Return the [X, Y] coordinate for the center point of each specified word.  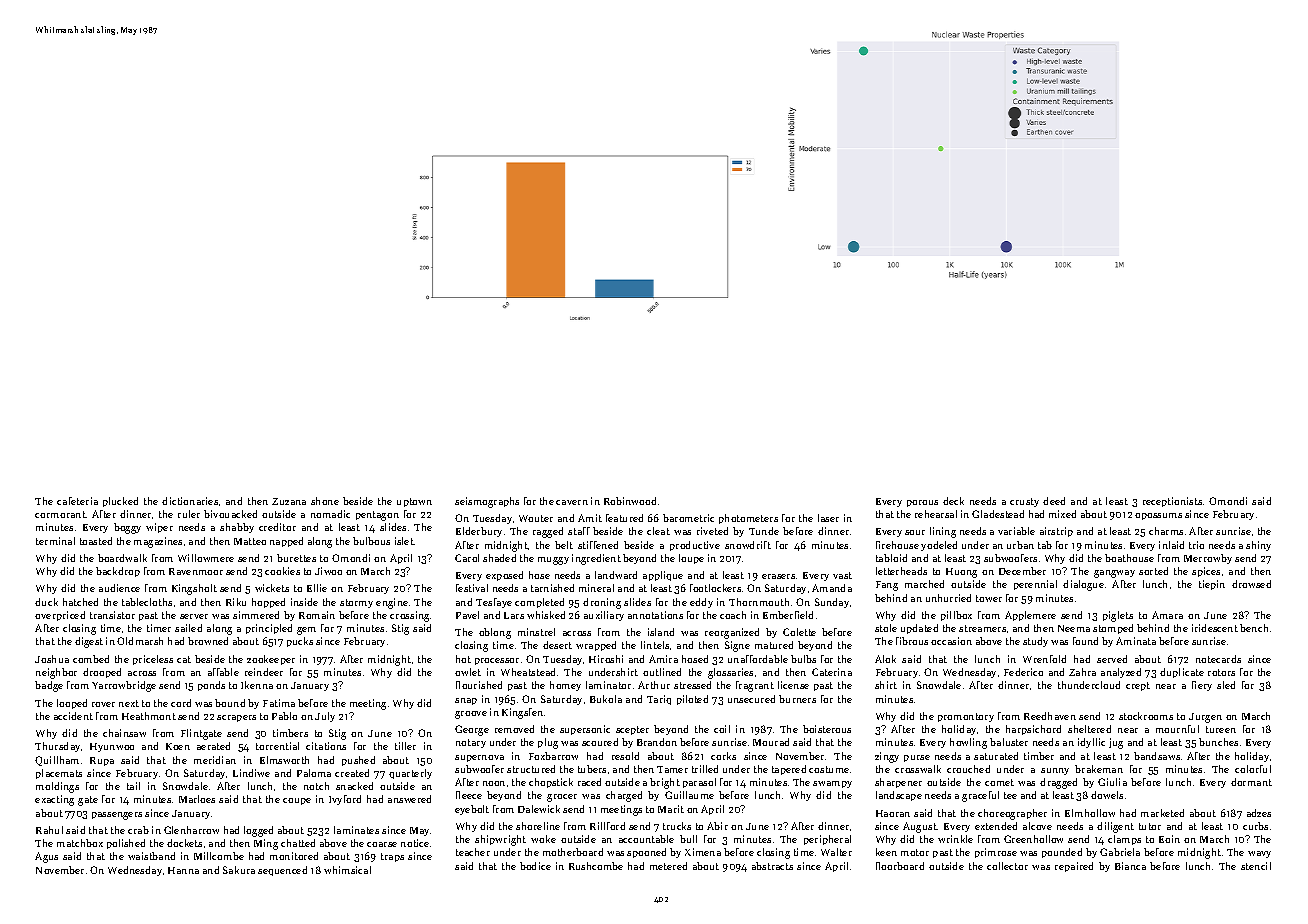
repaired [1074, 867]
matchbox [80, 843]
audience [119, 588]
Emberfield [788, 615]
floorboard [900, 866]
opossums [1158, 516]
